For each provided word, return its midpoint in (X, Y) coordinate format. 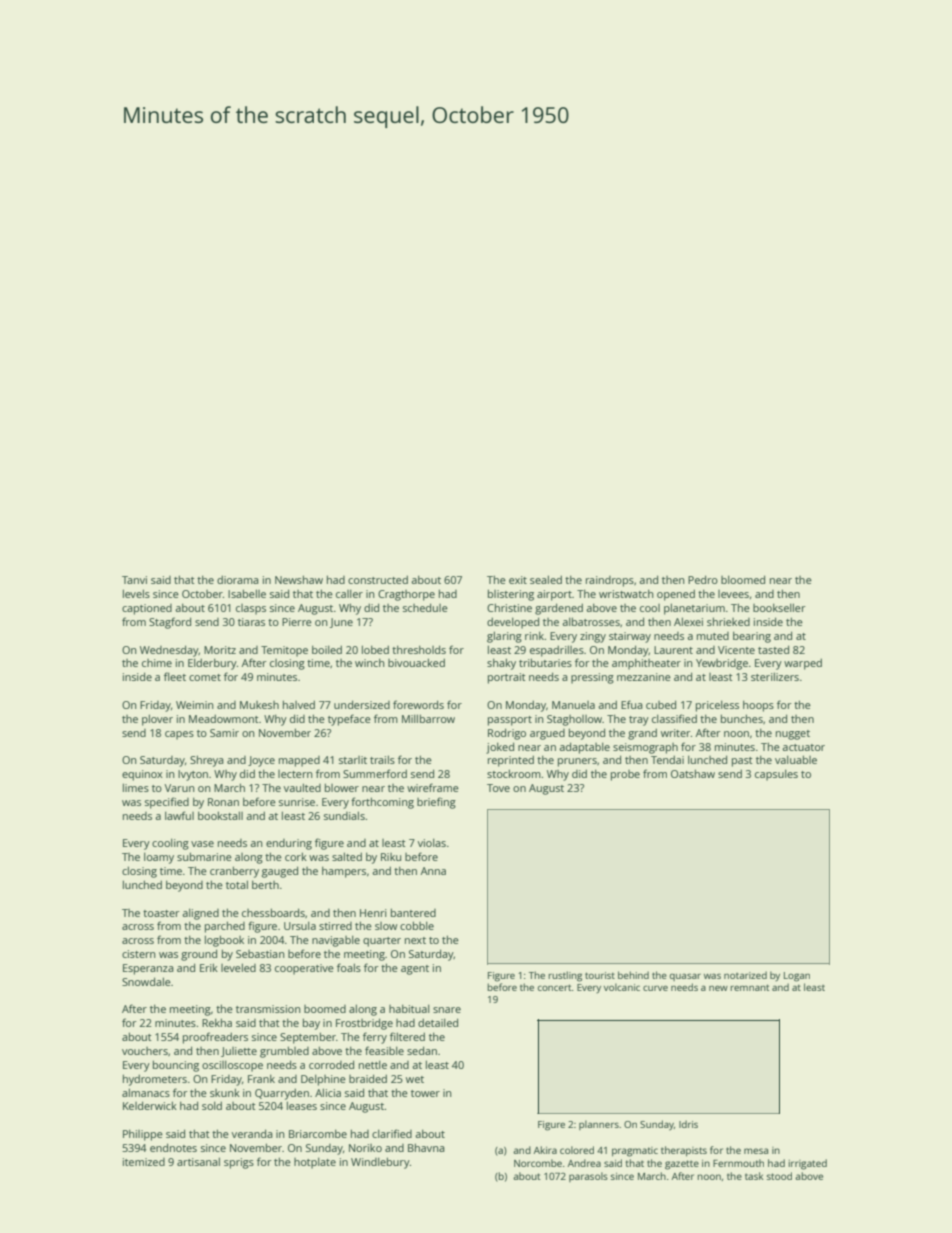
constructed (378, 580)
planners (599, 1125)
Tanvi (134, 580)
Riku (391, 857)
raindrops (610, 581)
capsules (776, 775)
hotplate (315, 1163)
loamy (159, 858)
